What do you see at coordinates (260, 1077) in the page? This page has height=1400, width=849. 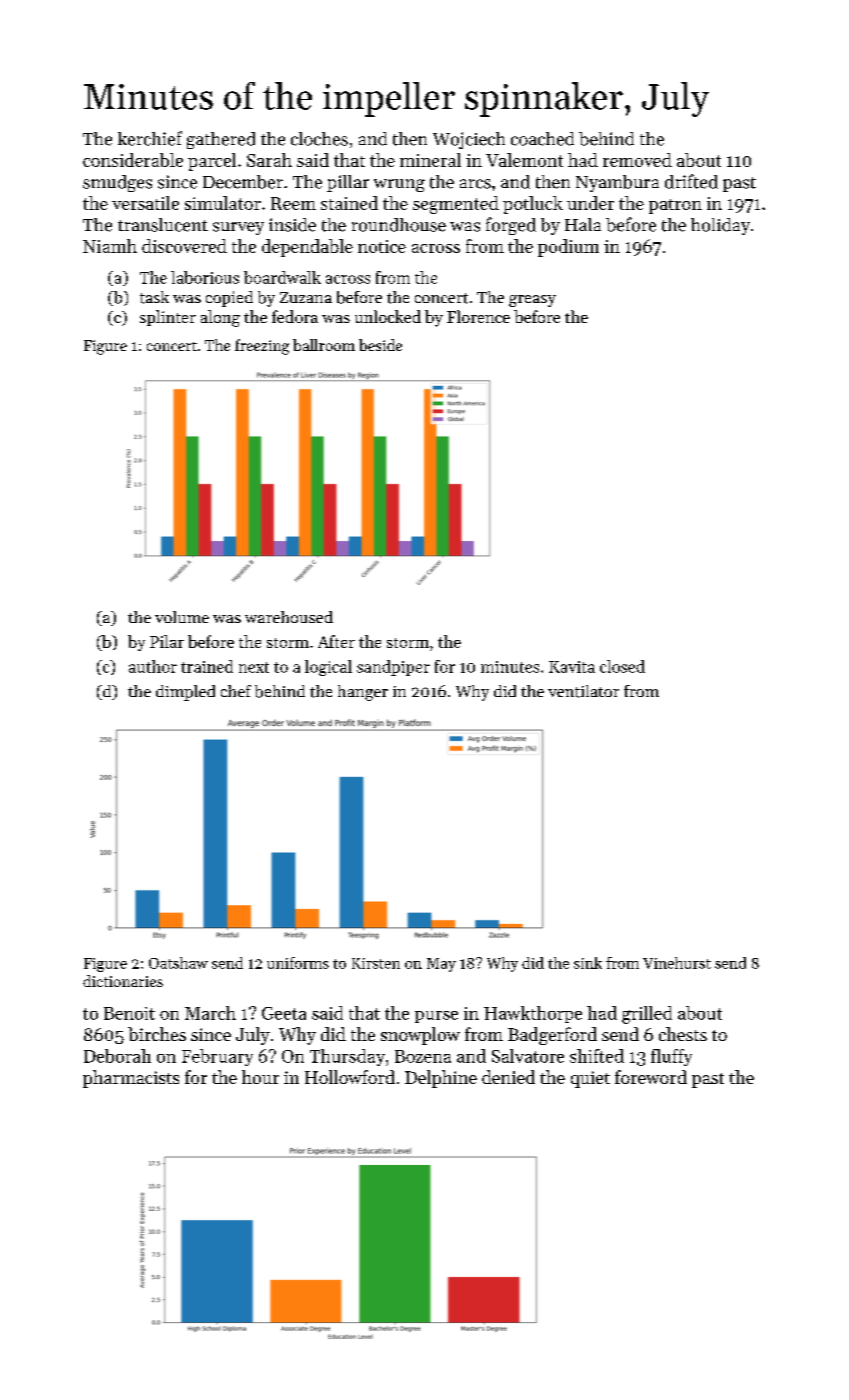 I see `hour` at bounding box center [260, 1077].
